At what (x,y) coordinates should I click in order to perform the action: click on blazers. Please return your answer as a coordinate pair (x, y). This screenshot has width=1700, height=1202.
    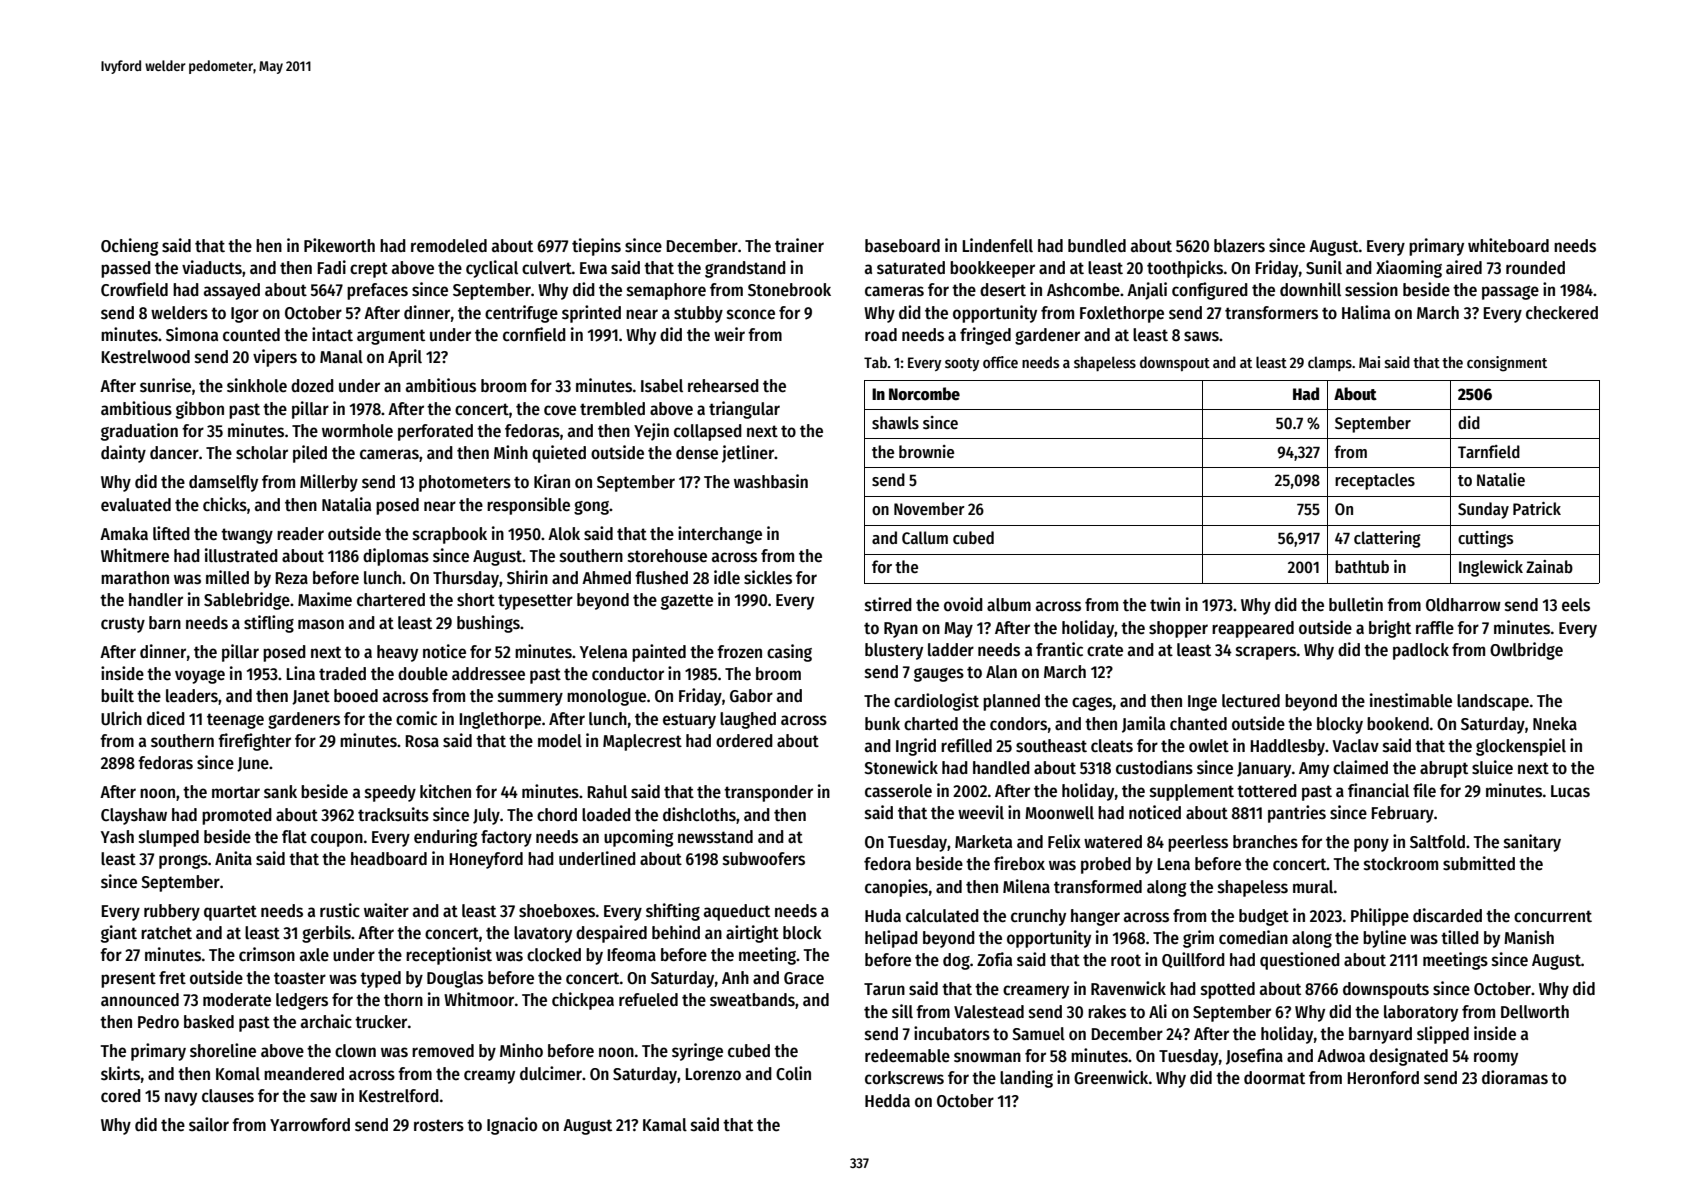
    Looking at the image, I should click on (1239, 246).
